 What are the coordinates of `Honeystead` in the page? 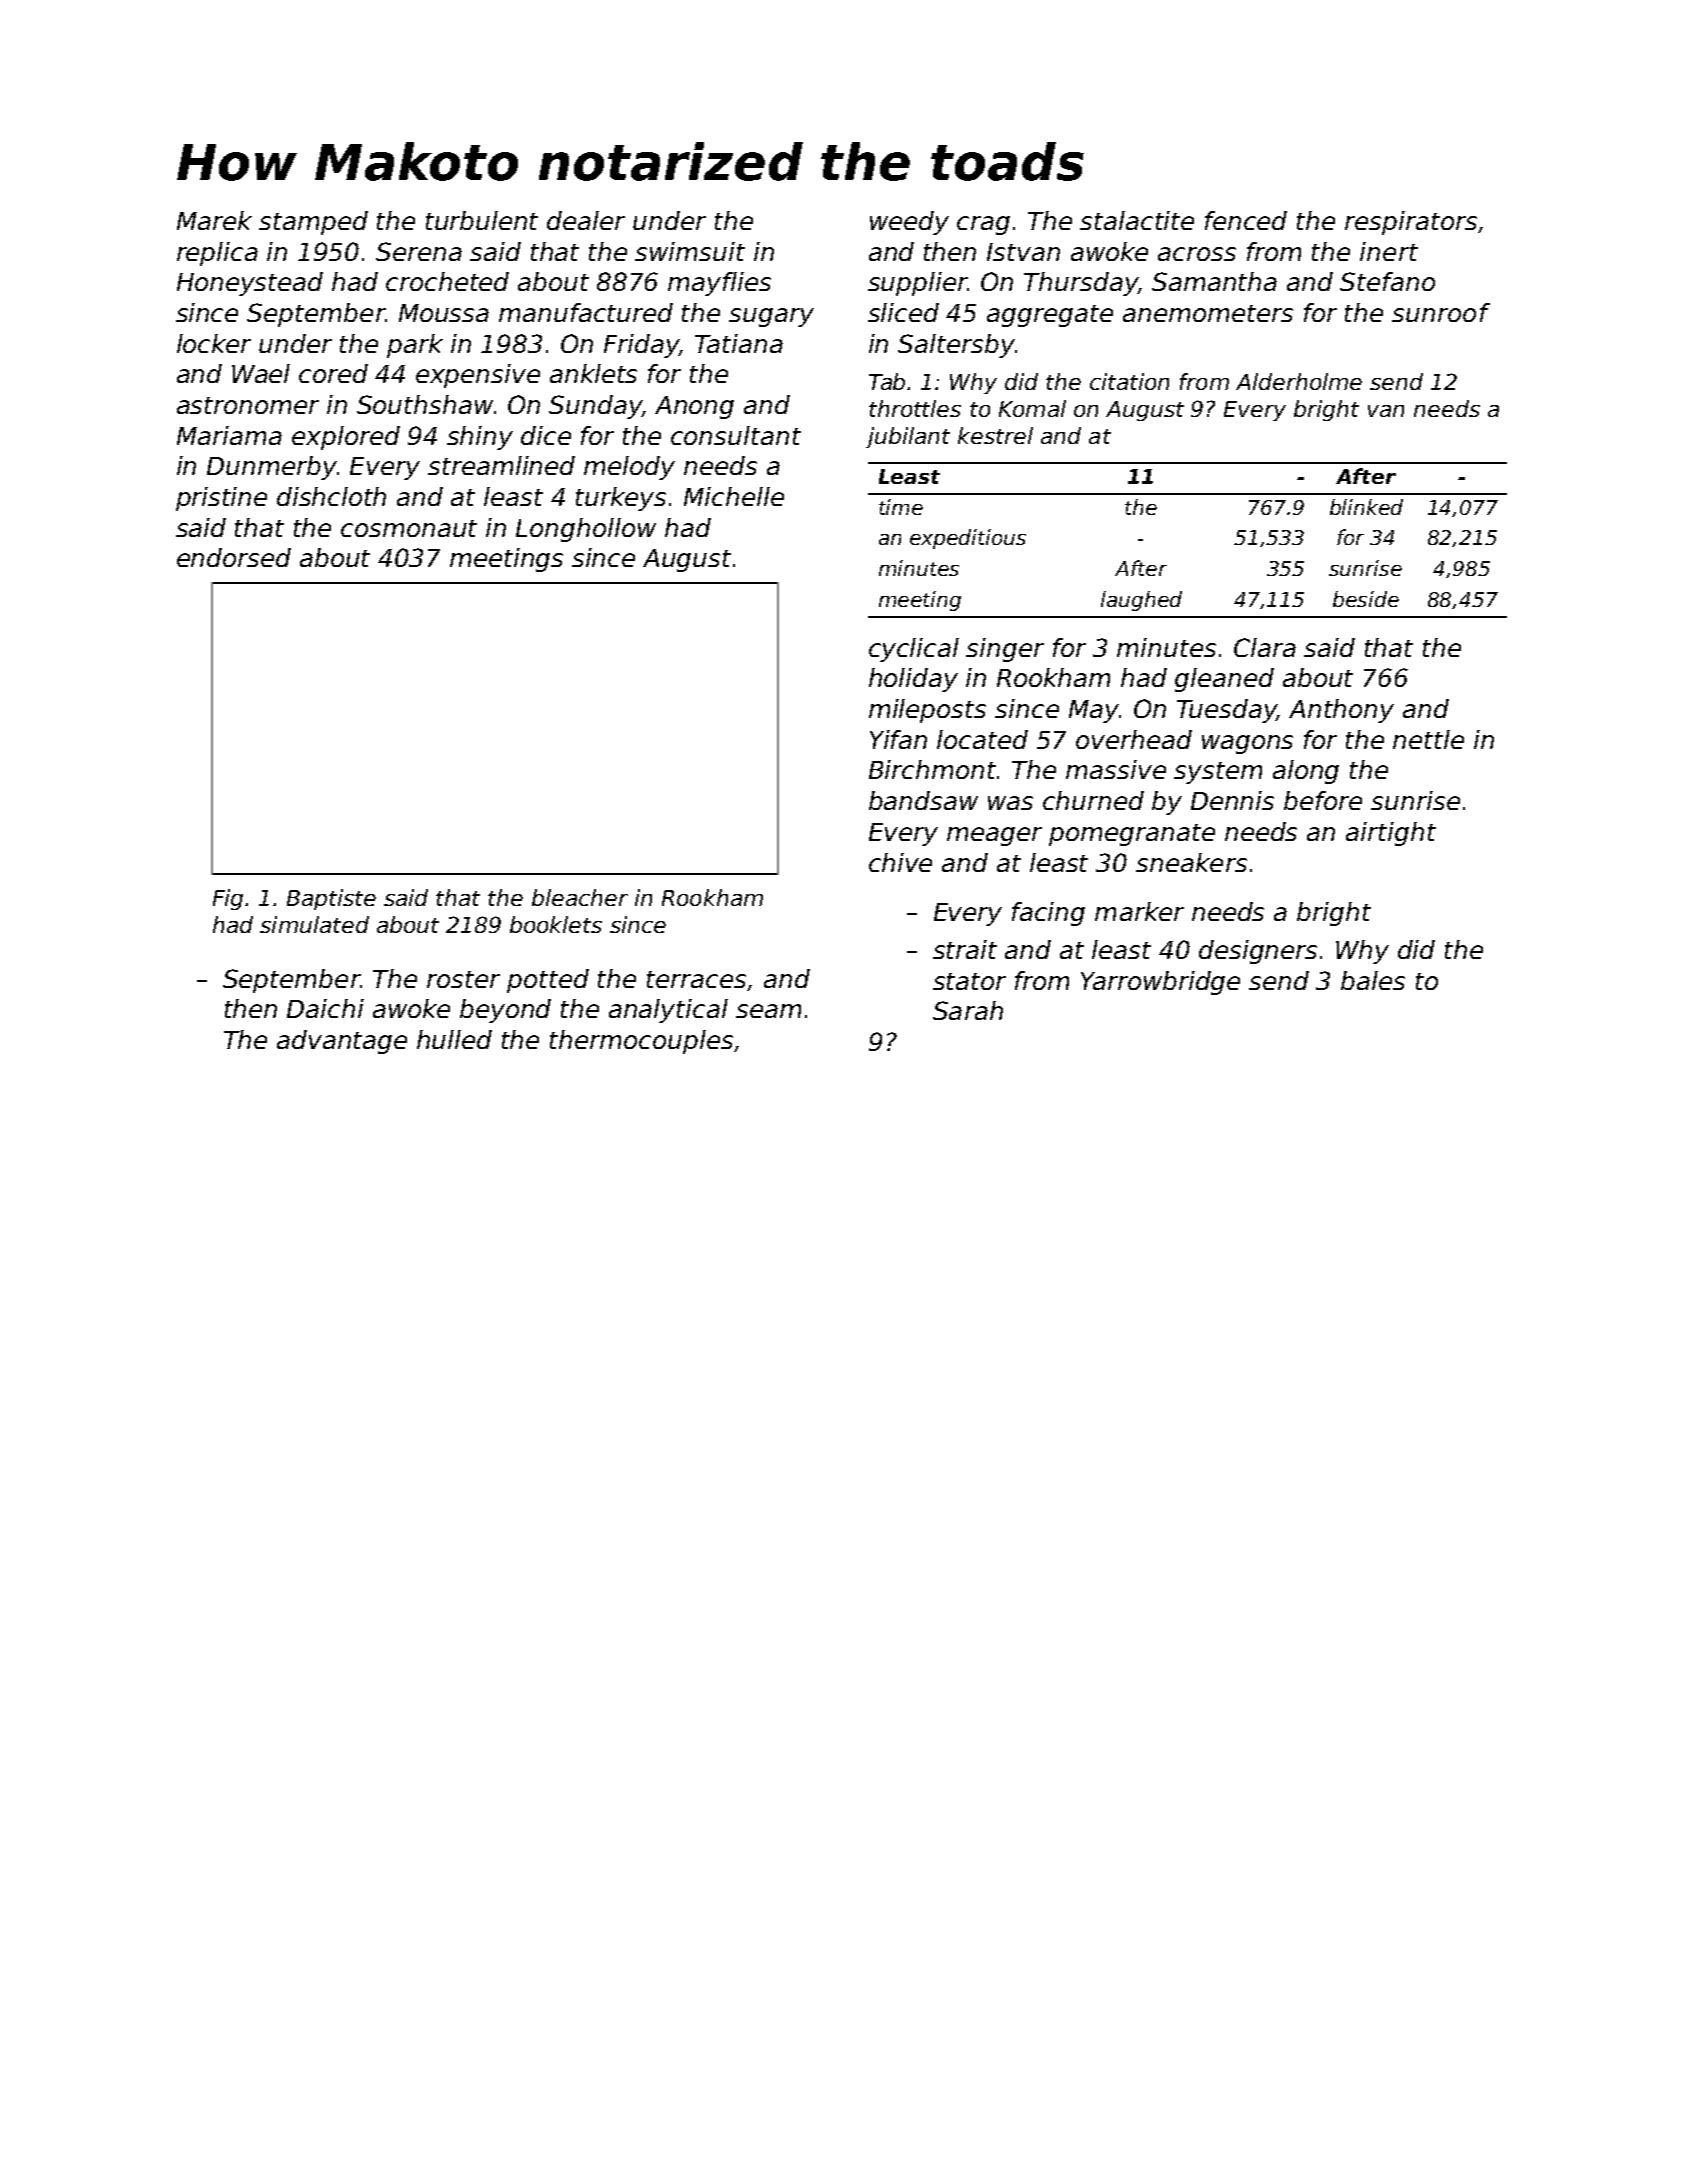 It's located at (250, 284).
